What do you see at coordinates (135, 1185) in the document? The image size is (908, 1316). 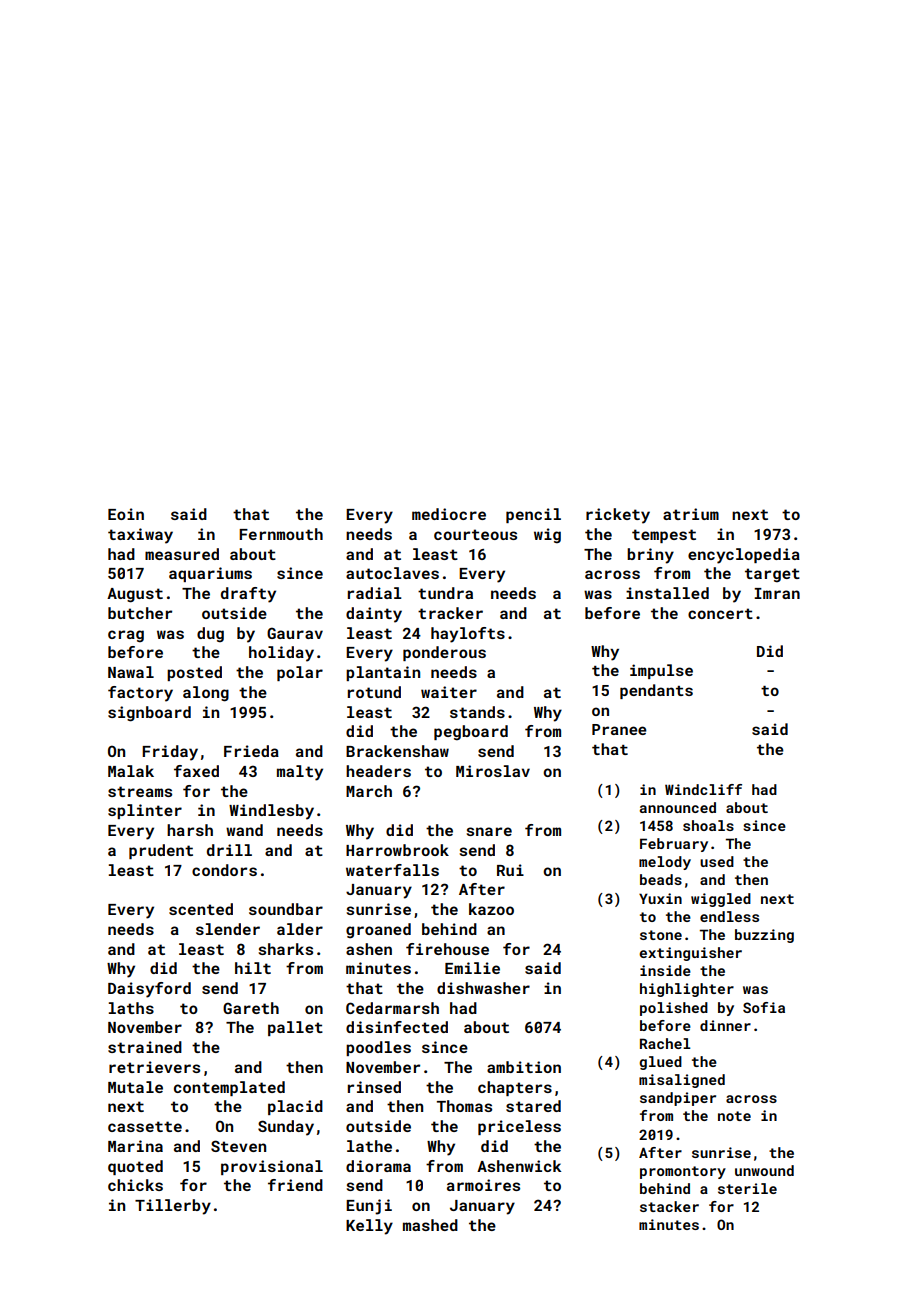 I see `chicks` at bounding box center [135, 1185].
